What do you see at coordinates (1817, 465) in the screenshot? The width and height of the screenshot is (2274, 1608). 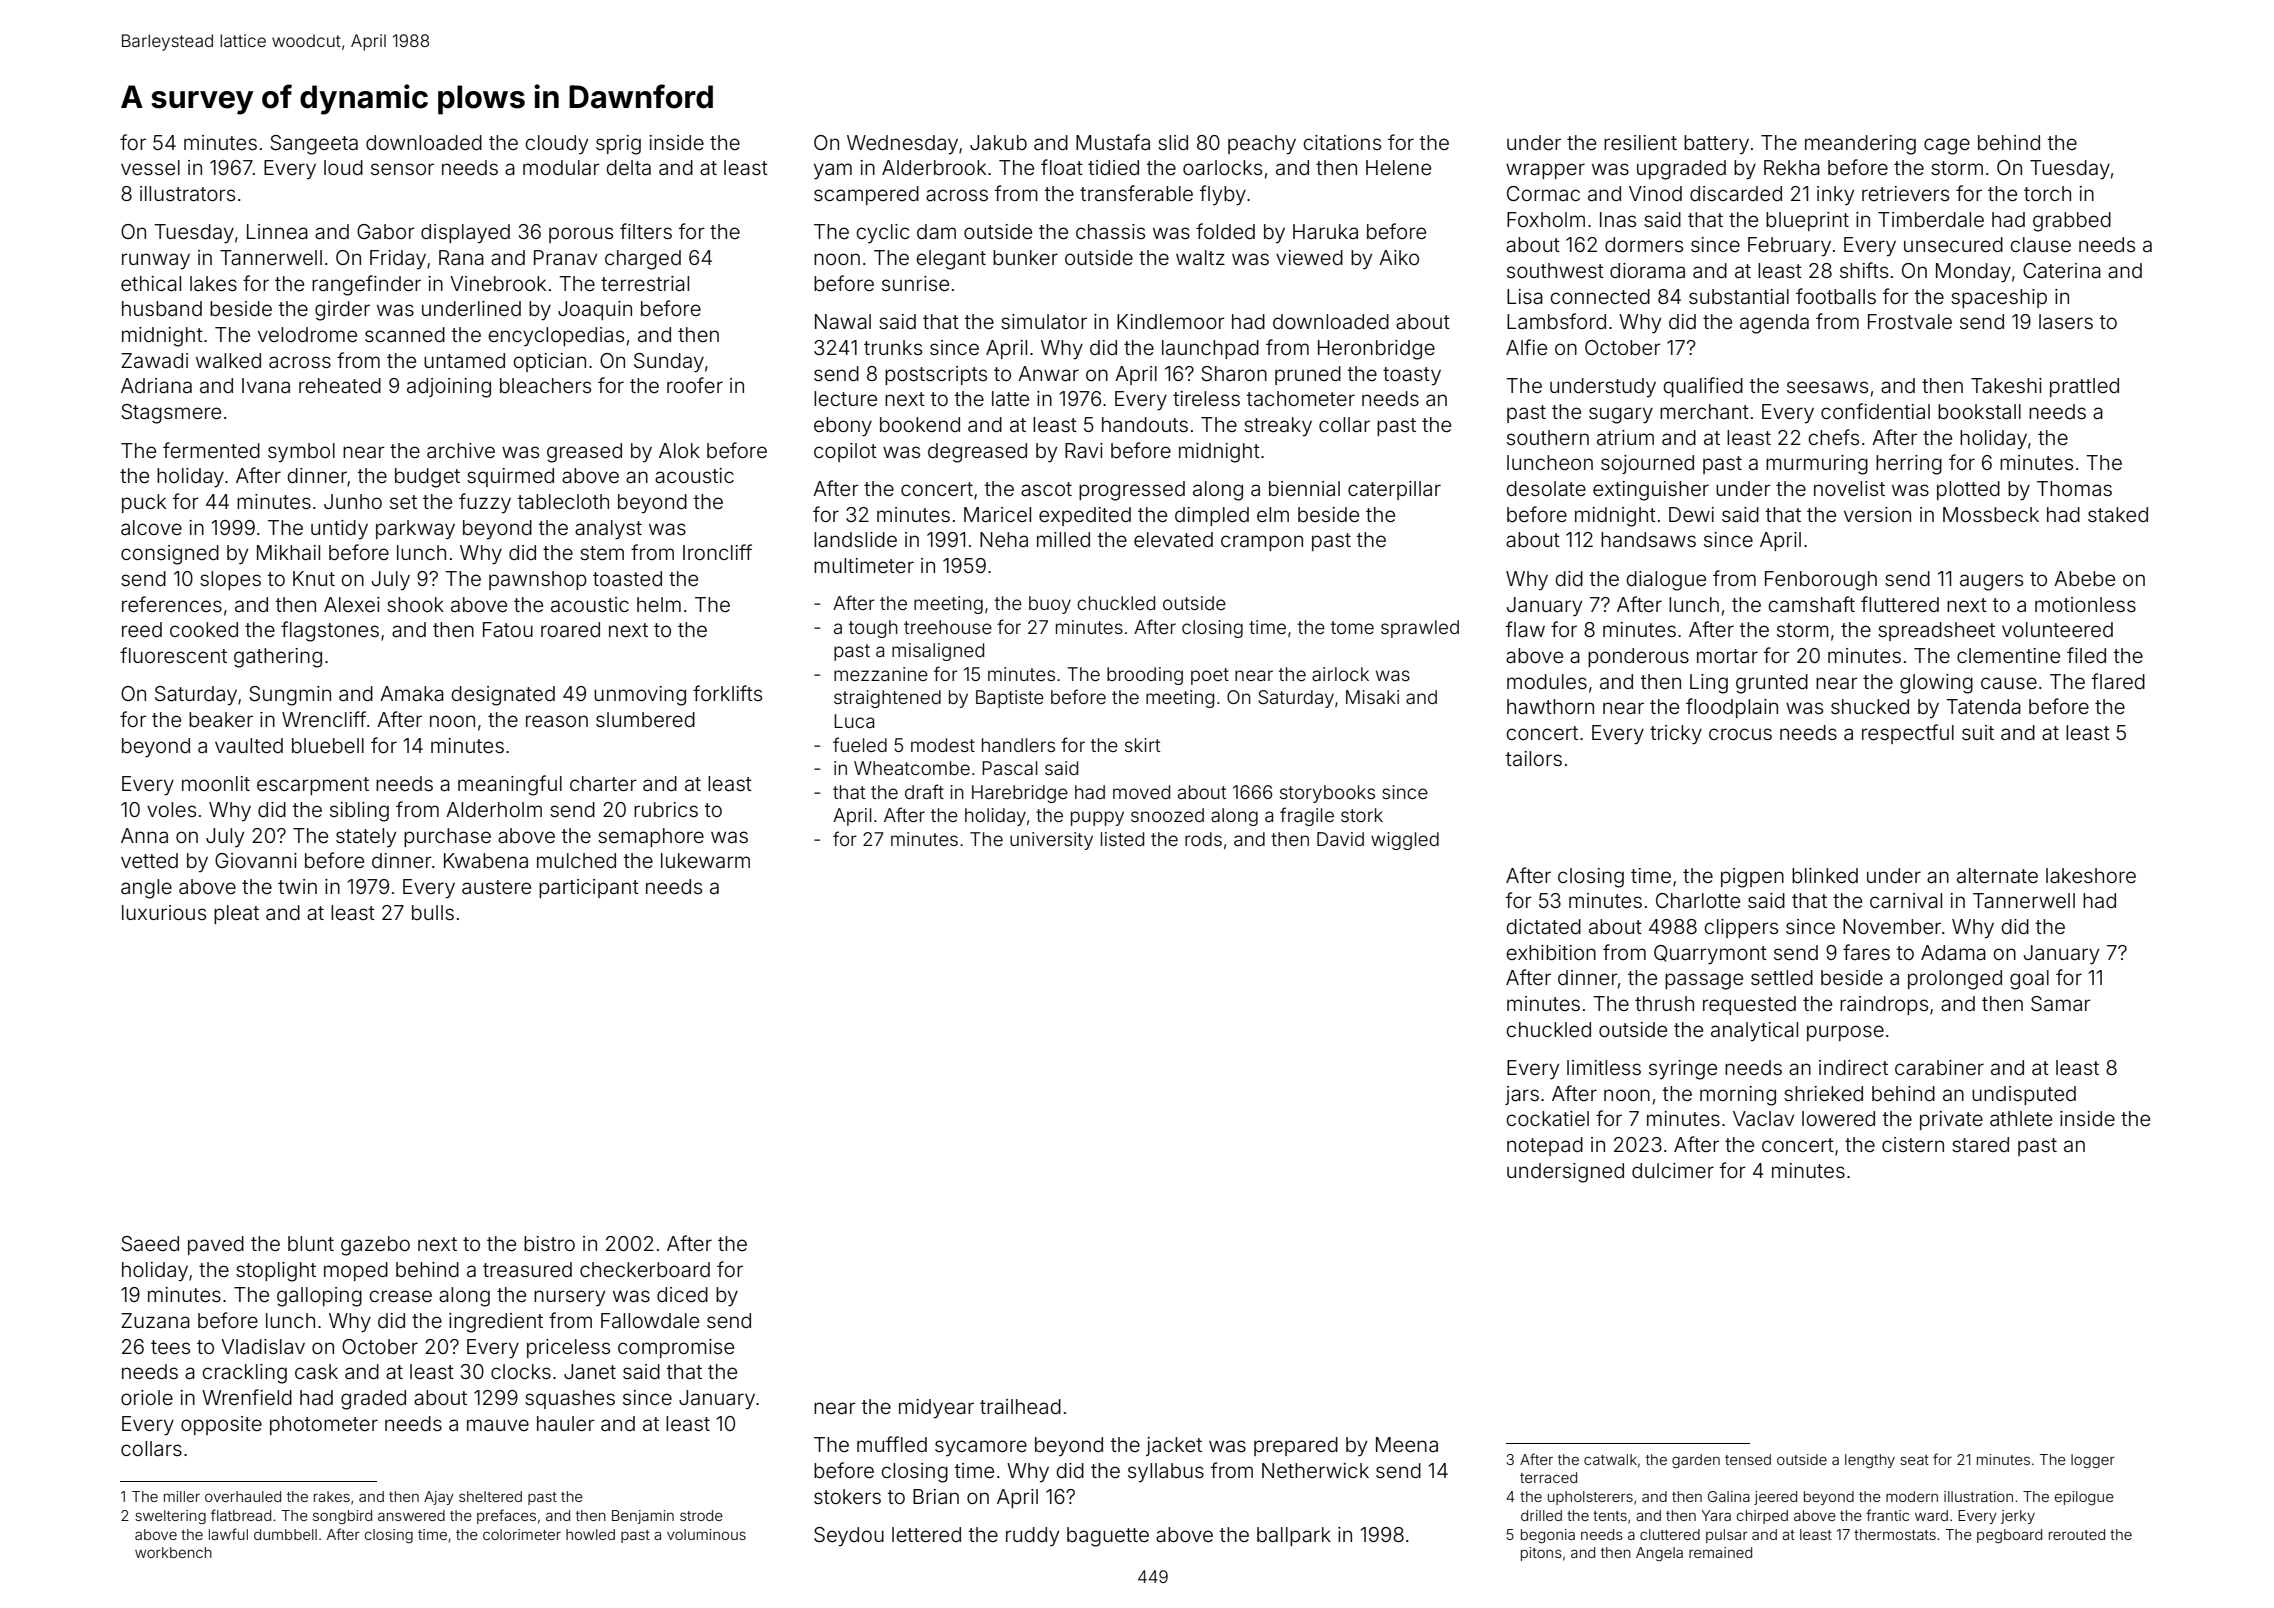 I see `murmuring` at bounding box center [1817, 465].
